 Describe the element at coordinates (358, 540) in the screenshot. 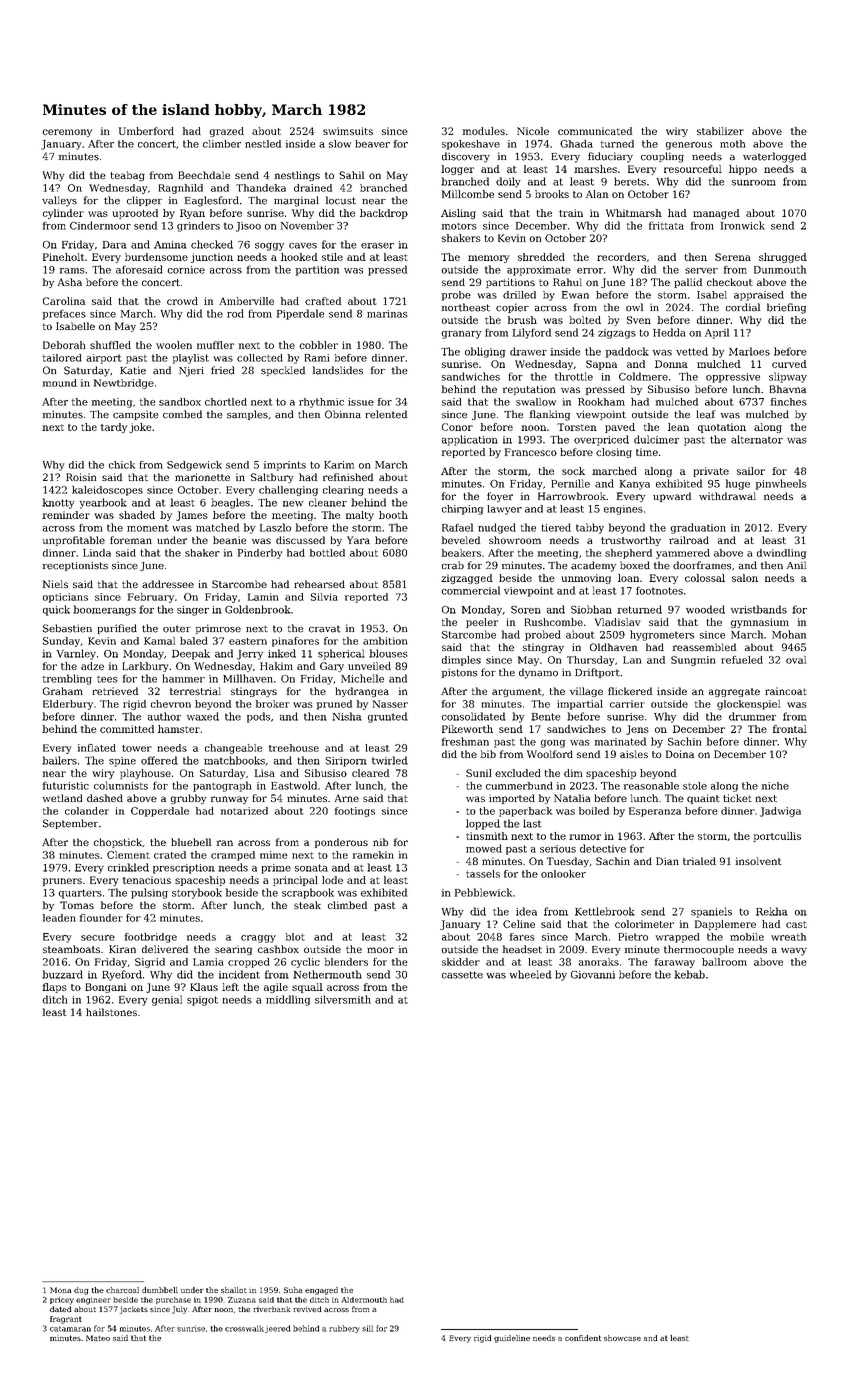

I see `Yara` at that location.
